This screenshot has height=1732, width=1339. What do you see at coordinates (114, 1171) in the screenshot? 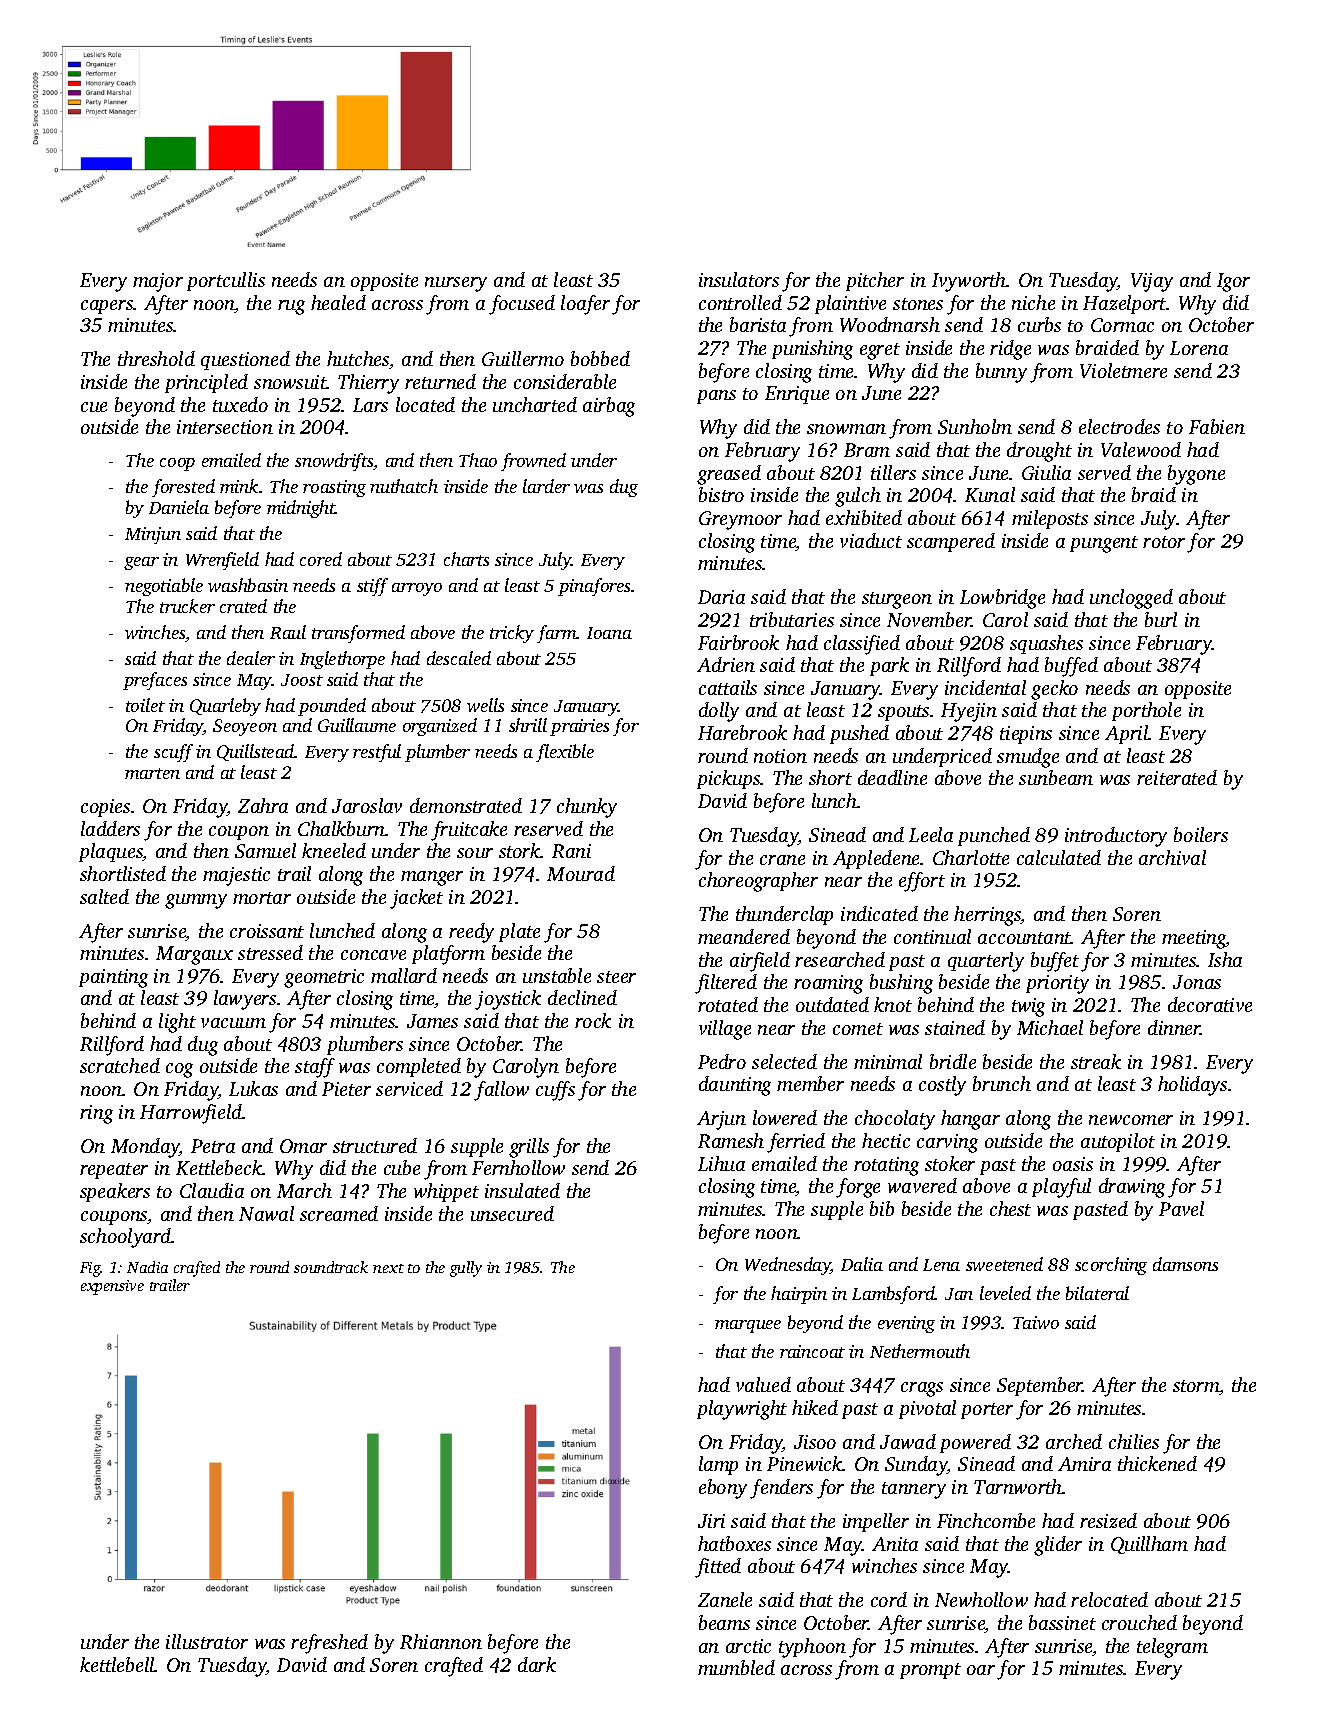
I see `repeater` at bounding box center [114, 1171].
